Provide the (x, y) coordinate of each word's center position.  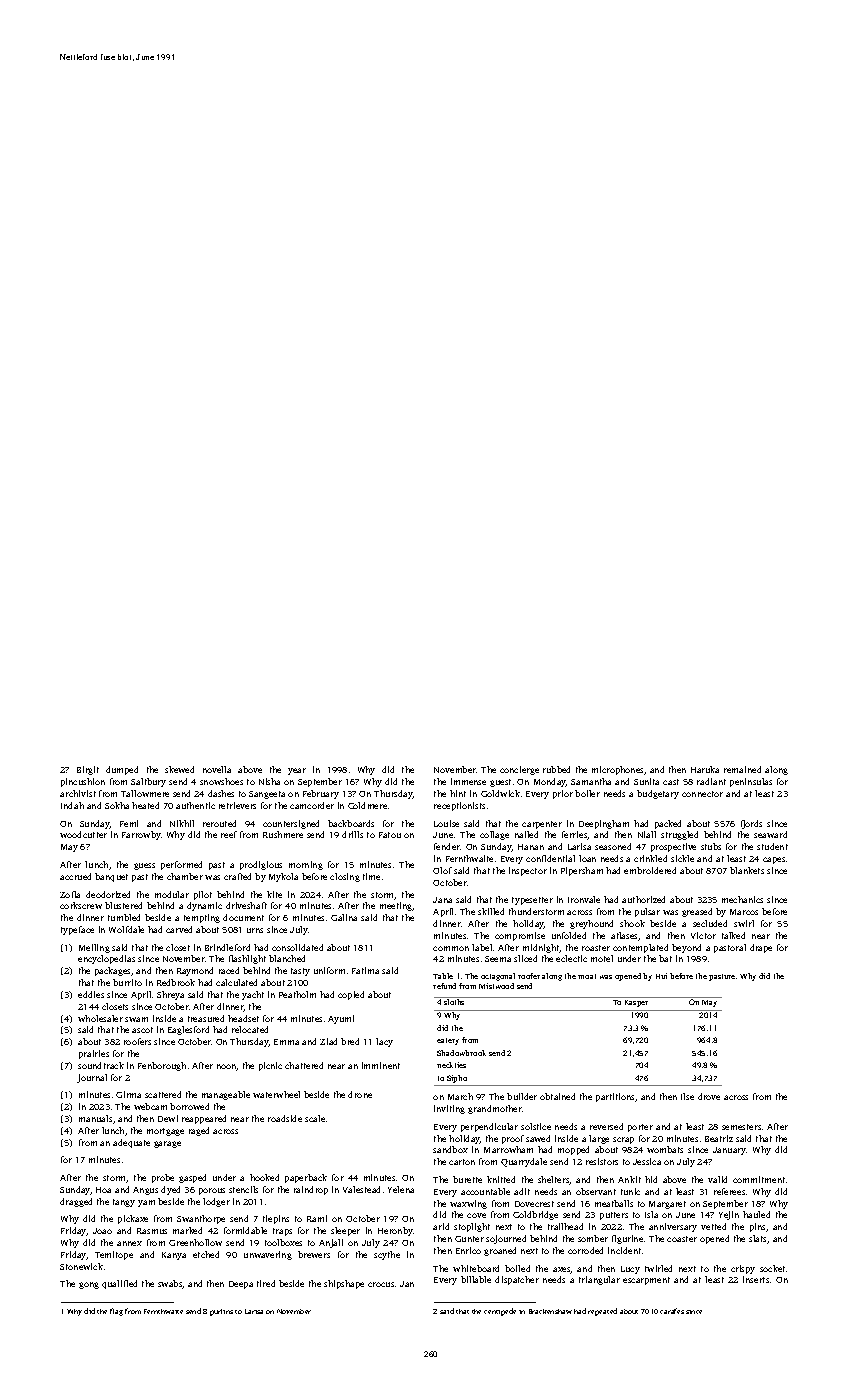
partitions (616, 1097)
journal (92, 1078)
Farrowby (141, 835)
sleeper (345, 1231)
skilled (491, 911)
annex (129, 1243)
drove (709, 1096)
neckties (451, 1065)
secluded (710, 923)
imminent (381, 1065)
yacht (253, 995)
